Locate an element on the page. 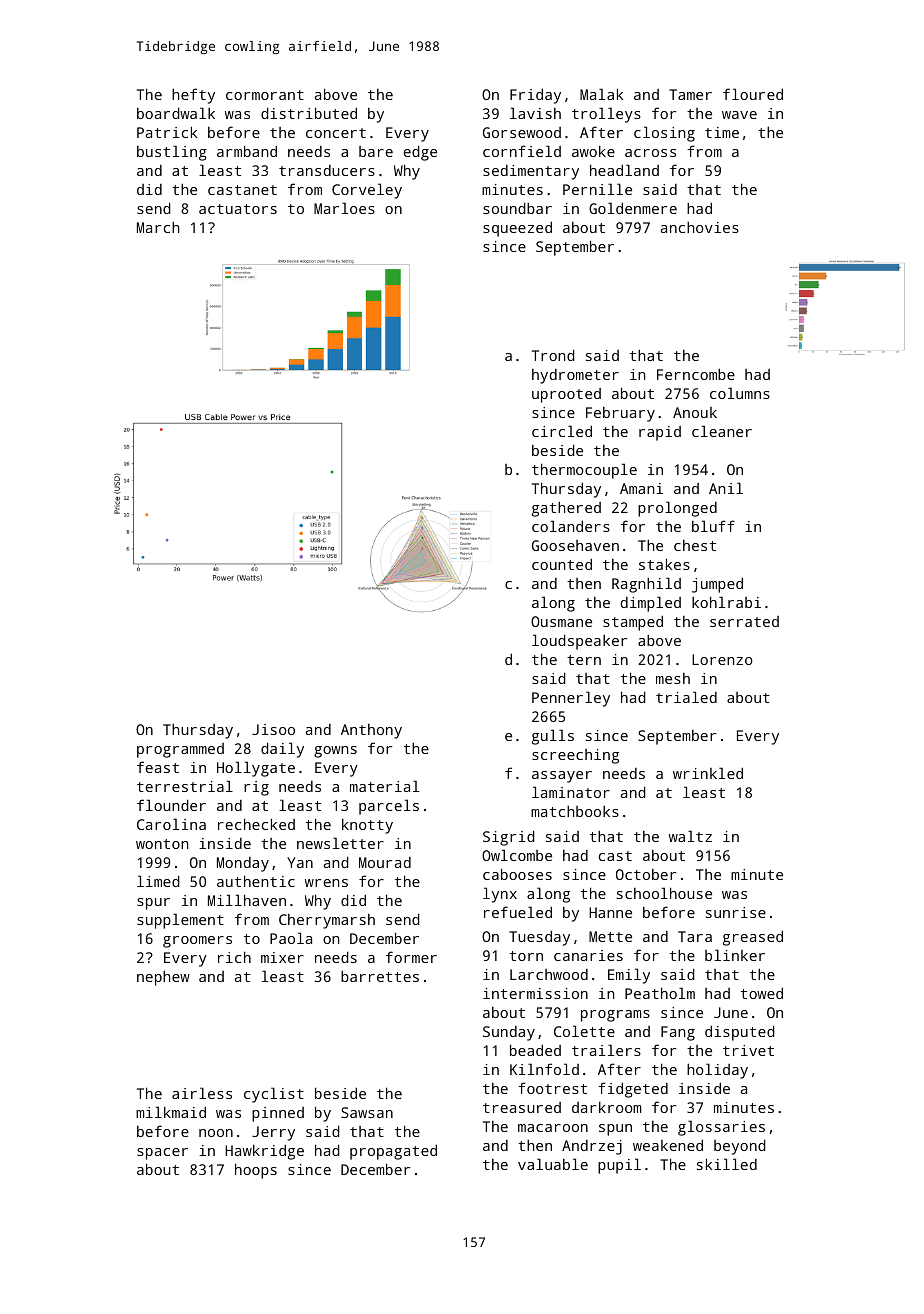 This document has width=924, height=1314. noon is located at coordinates (216, 1133).
